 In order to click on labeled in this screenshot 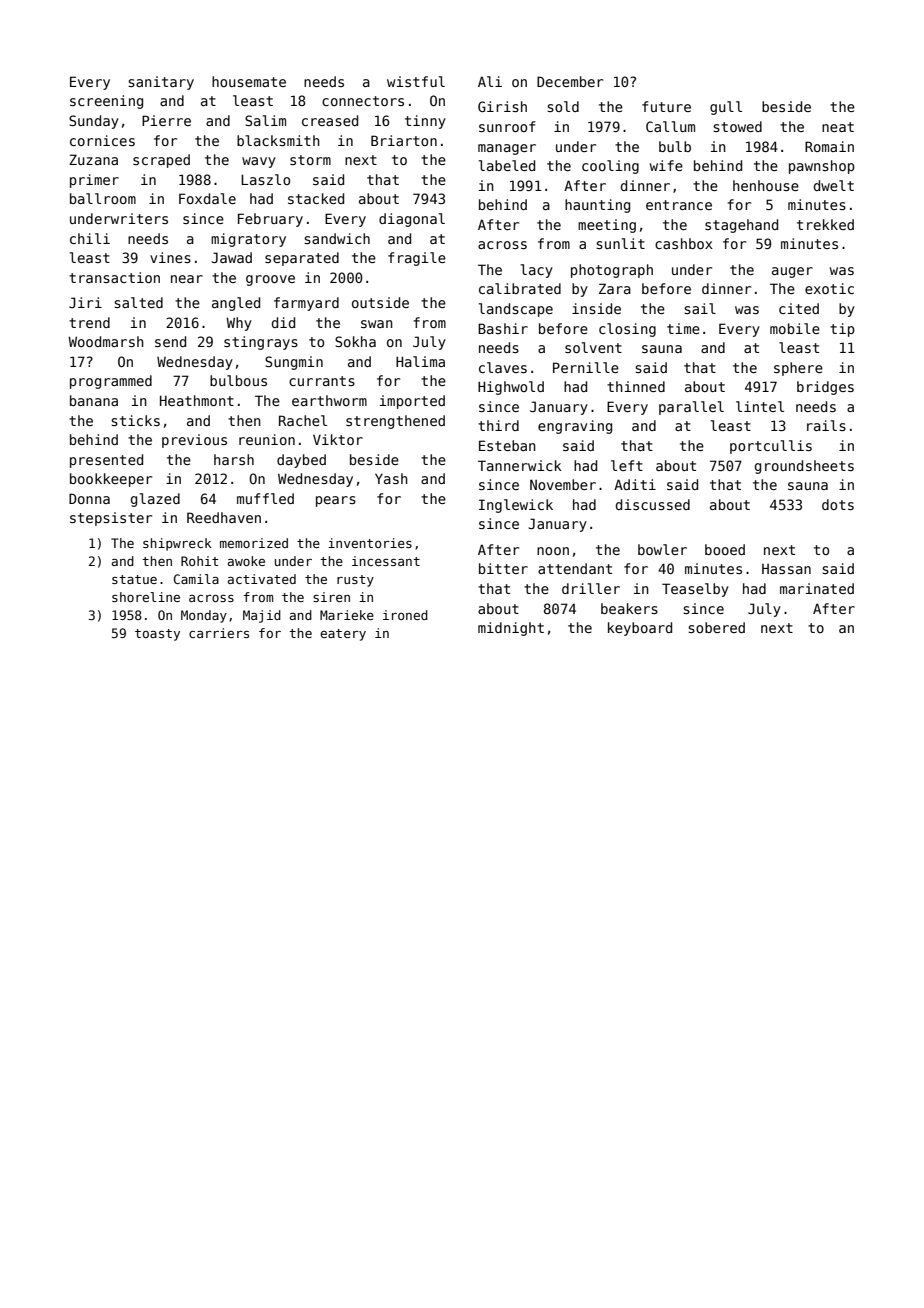, I will do `click(507, 165)`.
